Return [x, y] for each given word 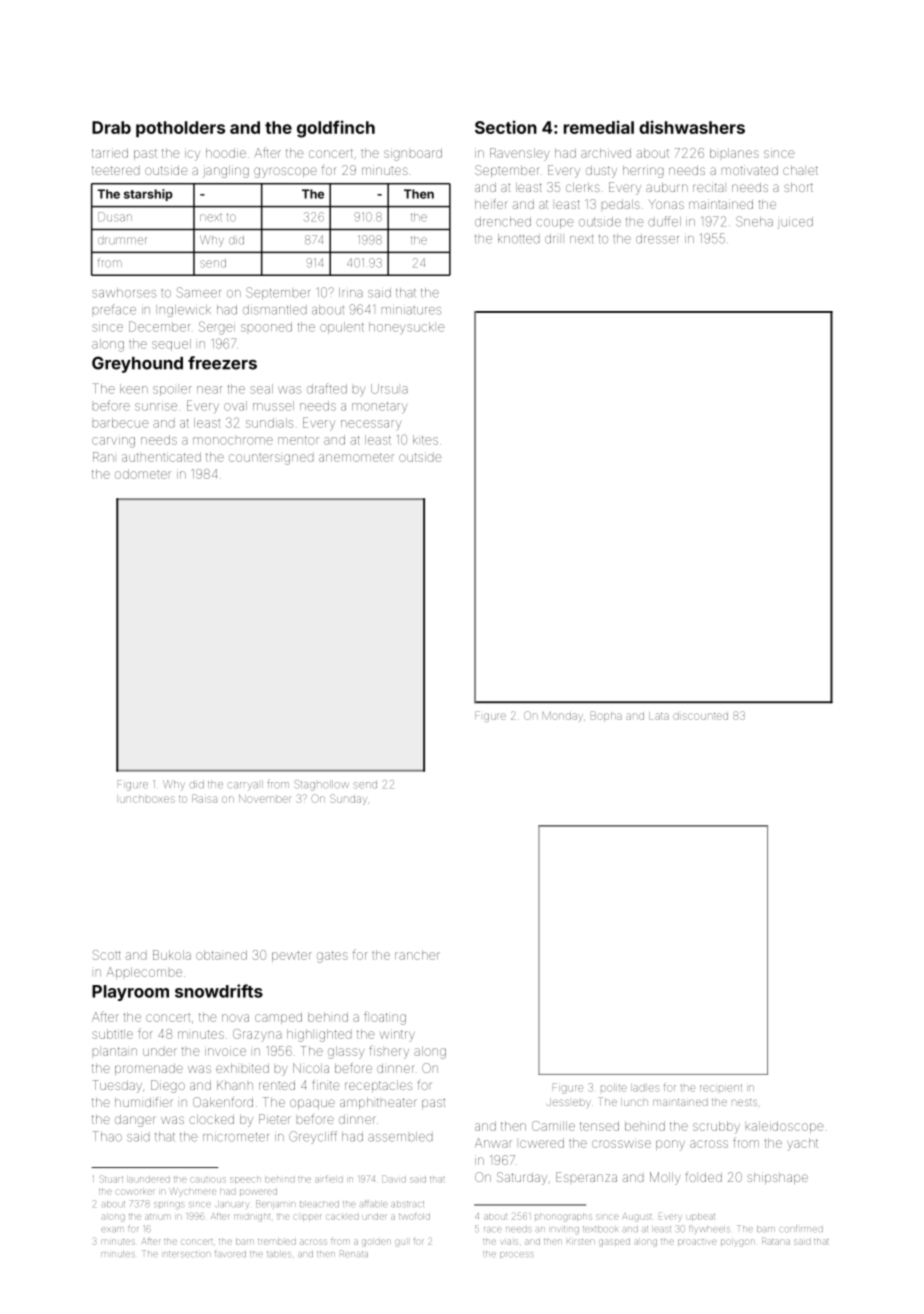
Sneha [754, 221]
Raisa [204, 798]
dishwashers [692, 127]
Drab [111, 127]
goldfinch [336, 129]
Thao [107, 1136]
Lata [659, 716]
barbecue [121, 423]
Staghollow [321, 785]
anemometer [356, 457]
